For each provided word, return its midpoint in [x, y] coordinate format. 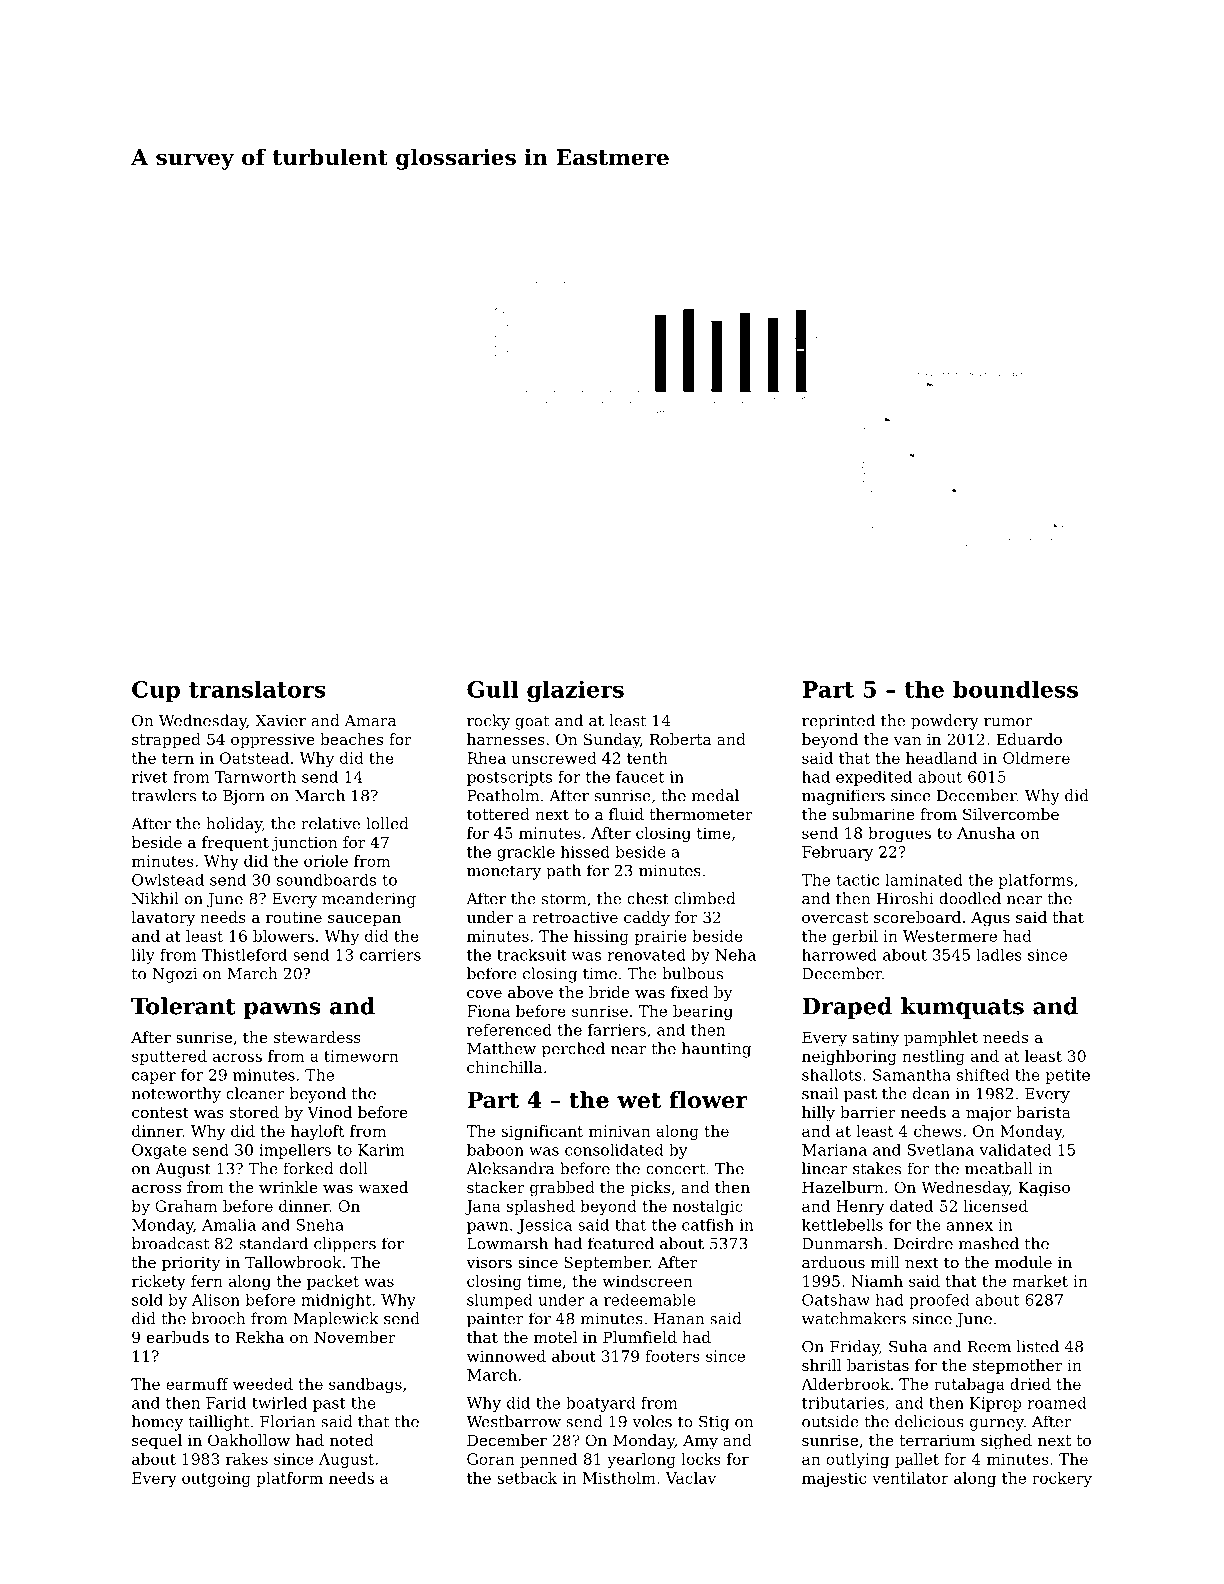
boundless [1015, 689]
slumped [499, 1301]
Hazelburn [842, 1187]
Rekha [260, 1337]
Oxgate [159, 1151]
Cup [156, 691]
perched [573, 1050]
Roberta [680, 739]
